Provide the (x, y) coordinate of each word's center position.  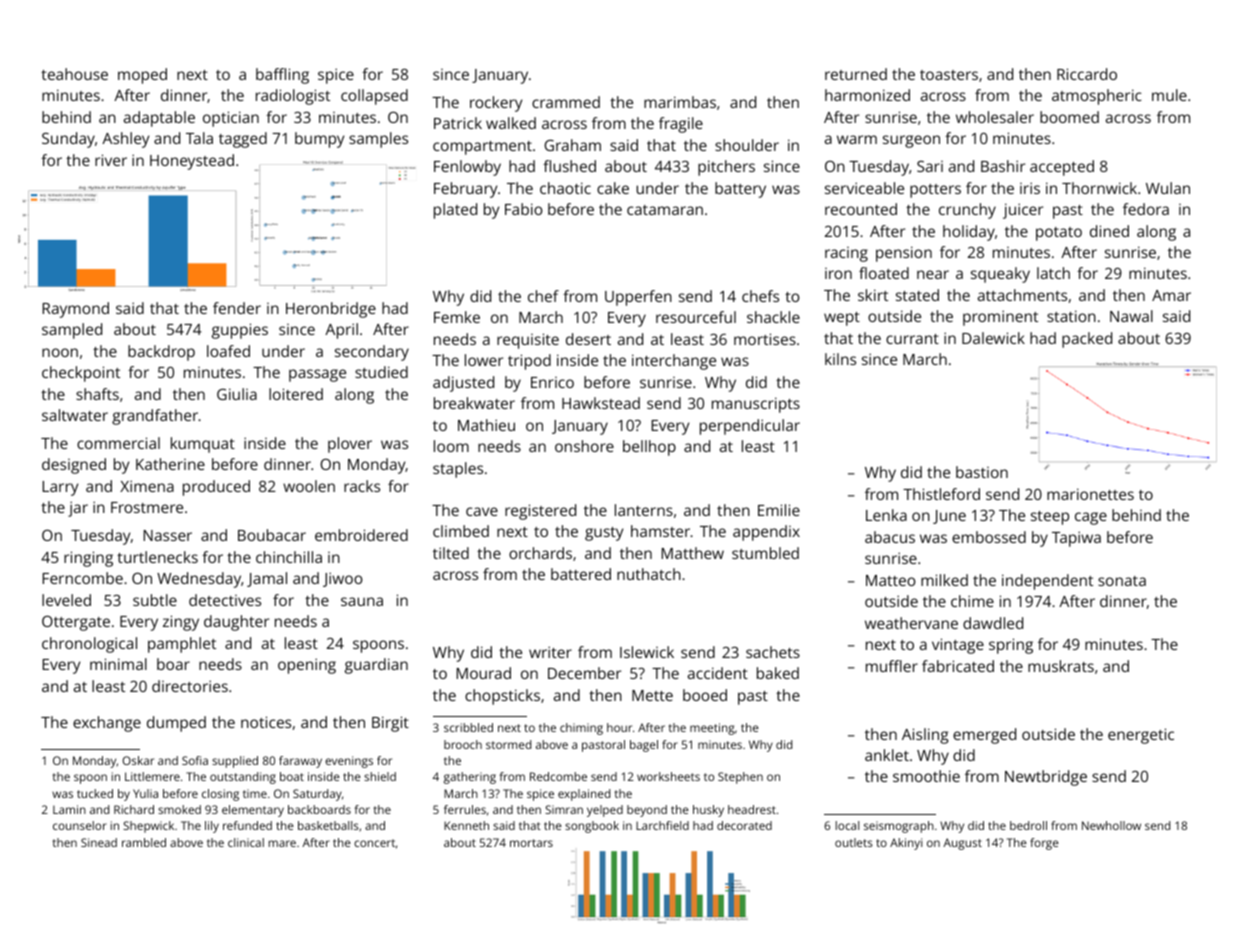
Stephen (740, 778)
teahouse (74, 74)
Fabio (523, 209)
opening (307, 666)
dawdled (993, 623)
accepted (1062, 168)
